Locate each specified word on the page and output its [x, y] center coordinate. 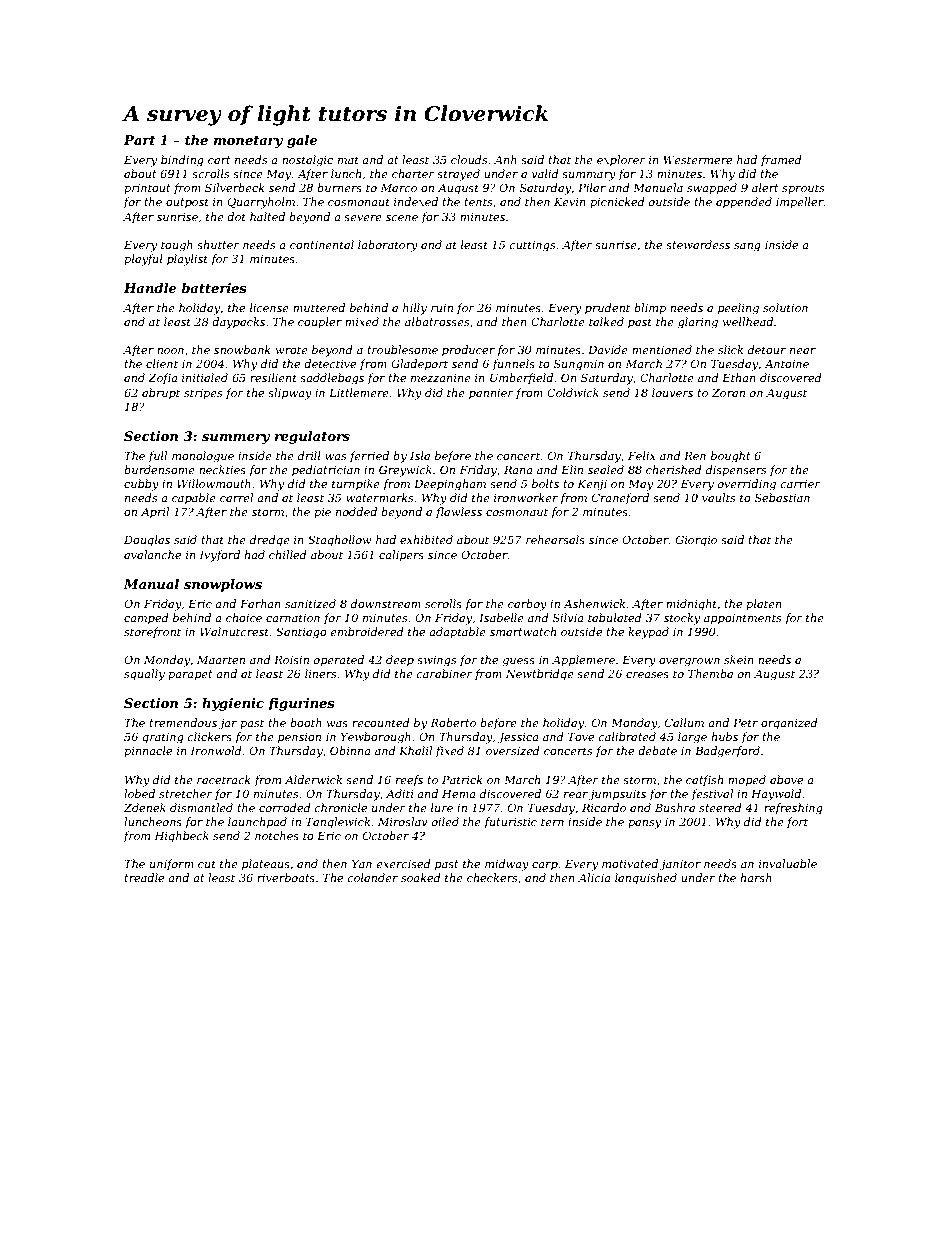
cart [219, 160]
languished [646, 879]
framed [781, 160]
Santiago [301, 633]
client [162, 363]
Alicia [594, 877]
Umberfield [521, 378]
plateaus [266, 865]
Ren [695, 455]
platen [764, 604]
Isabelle [501, 617]
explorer [621, 161]
